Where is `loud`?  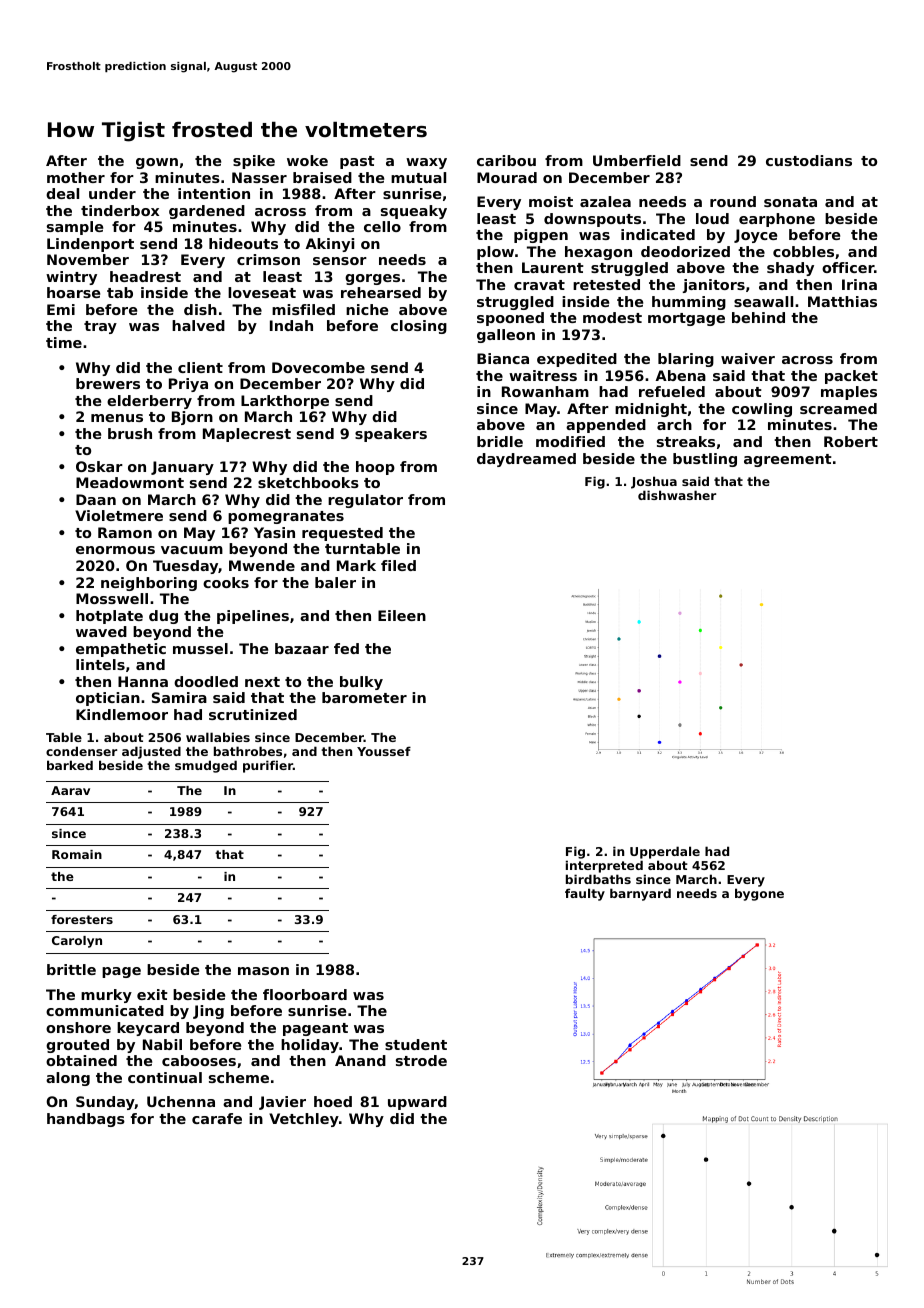 loud is located at coordinates (712, 218).
